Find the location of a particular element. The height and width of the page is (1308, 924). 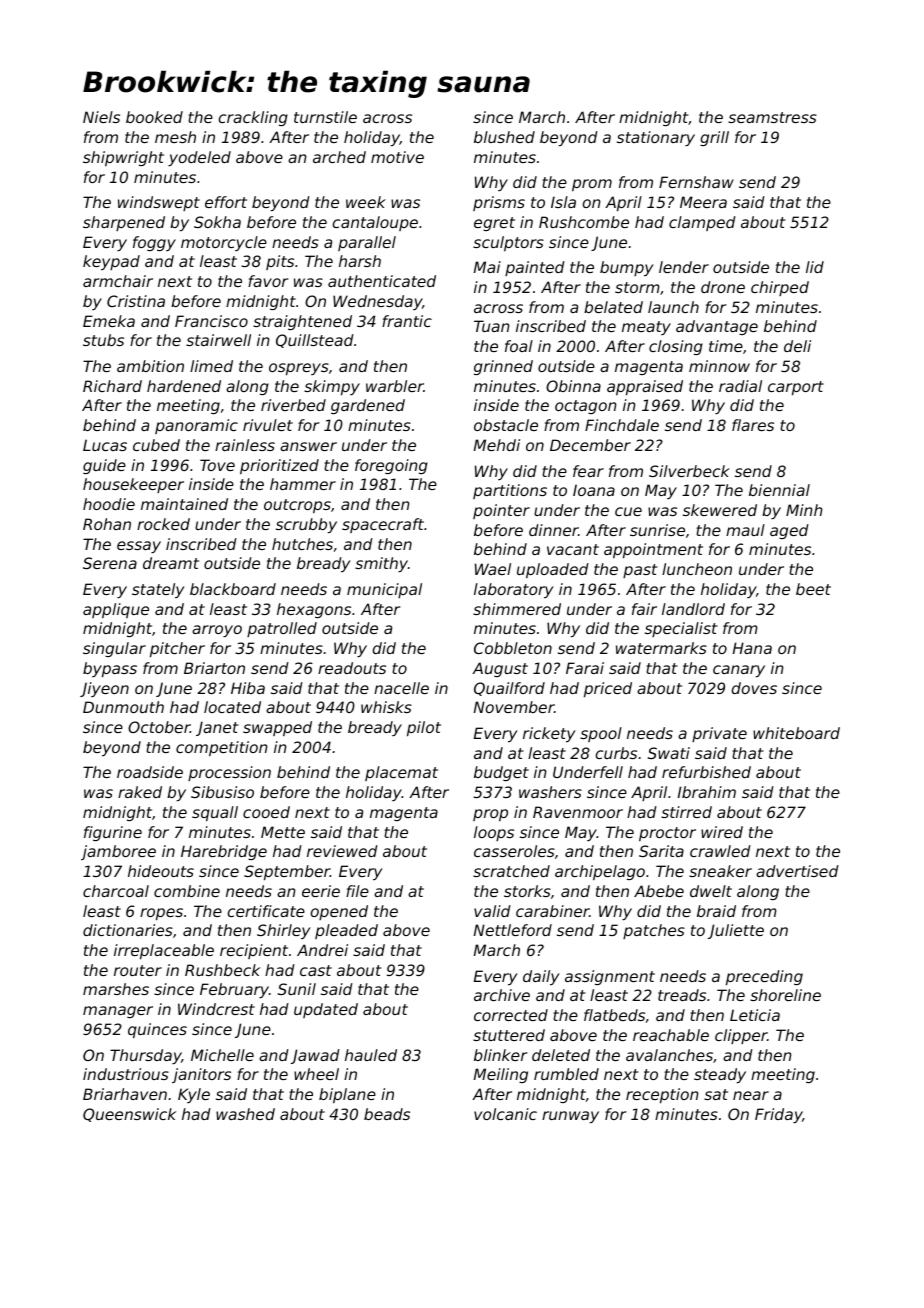

seamstress is located at coordinates (772, 117).
